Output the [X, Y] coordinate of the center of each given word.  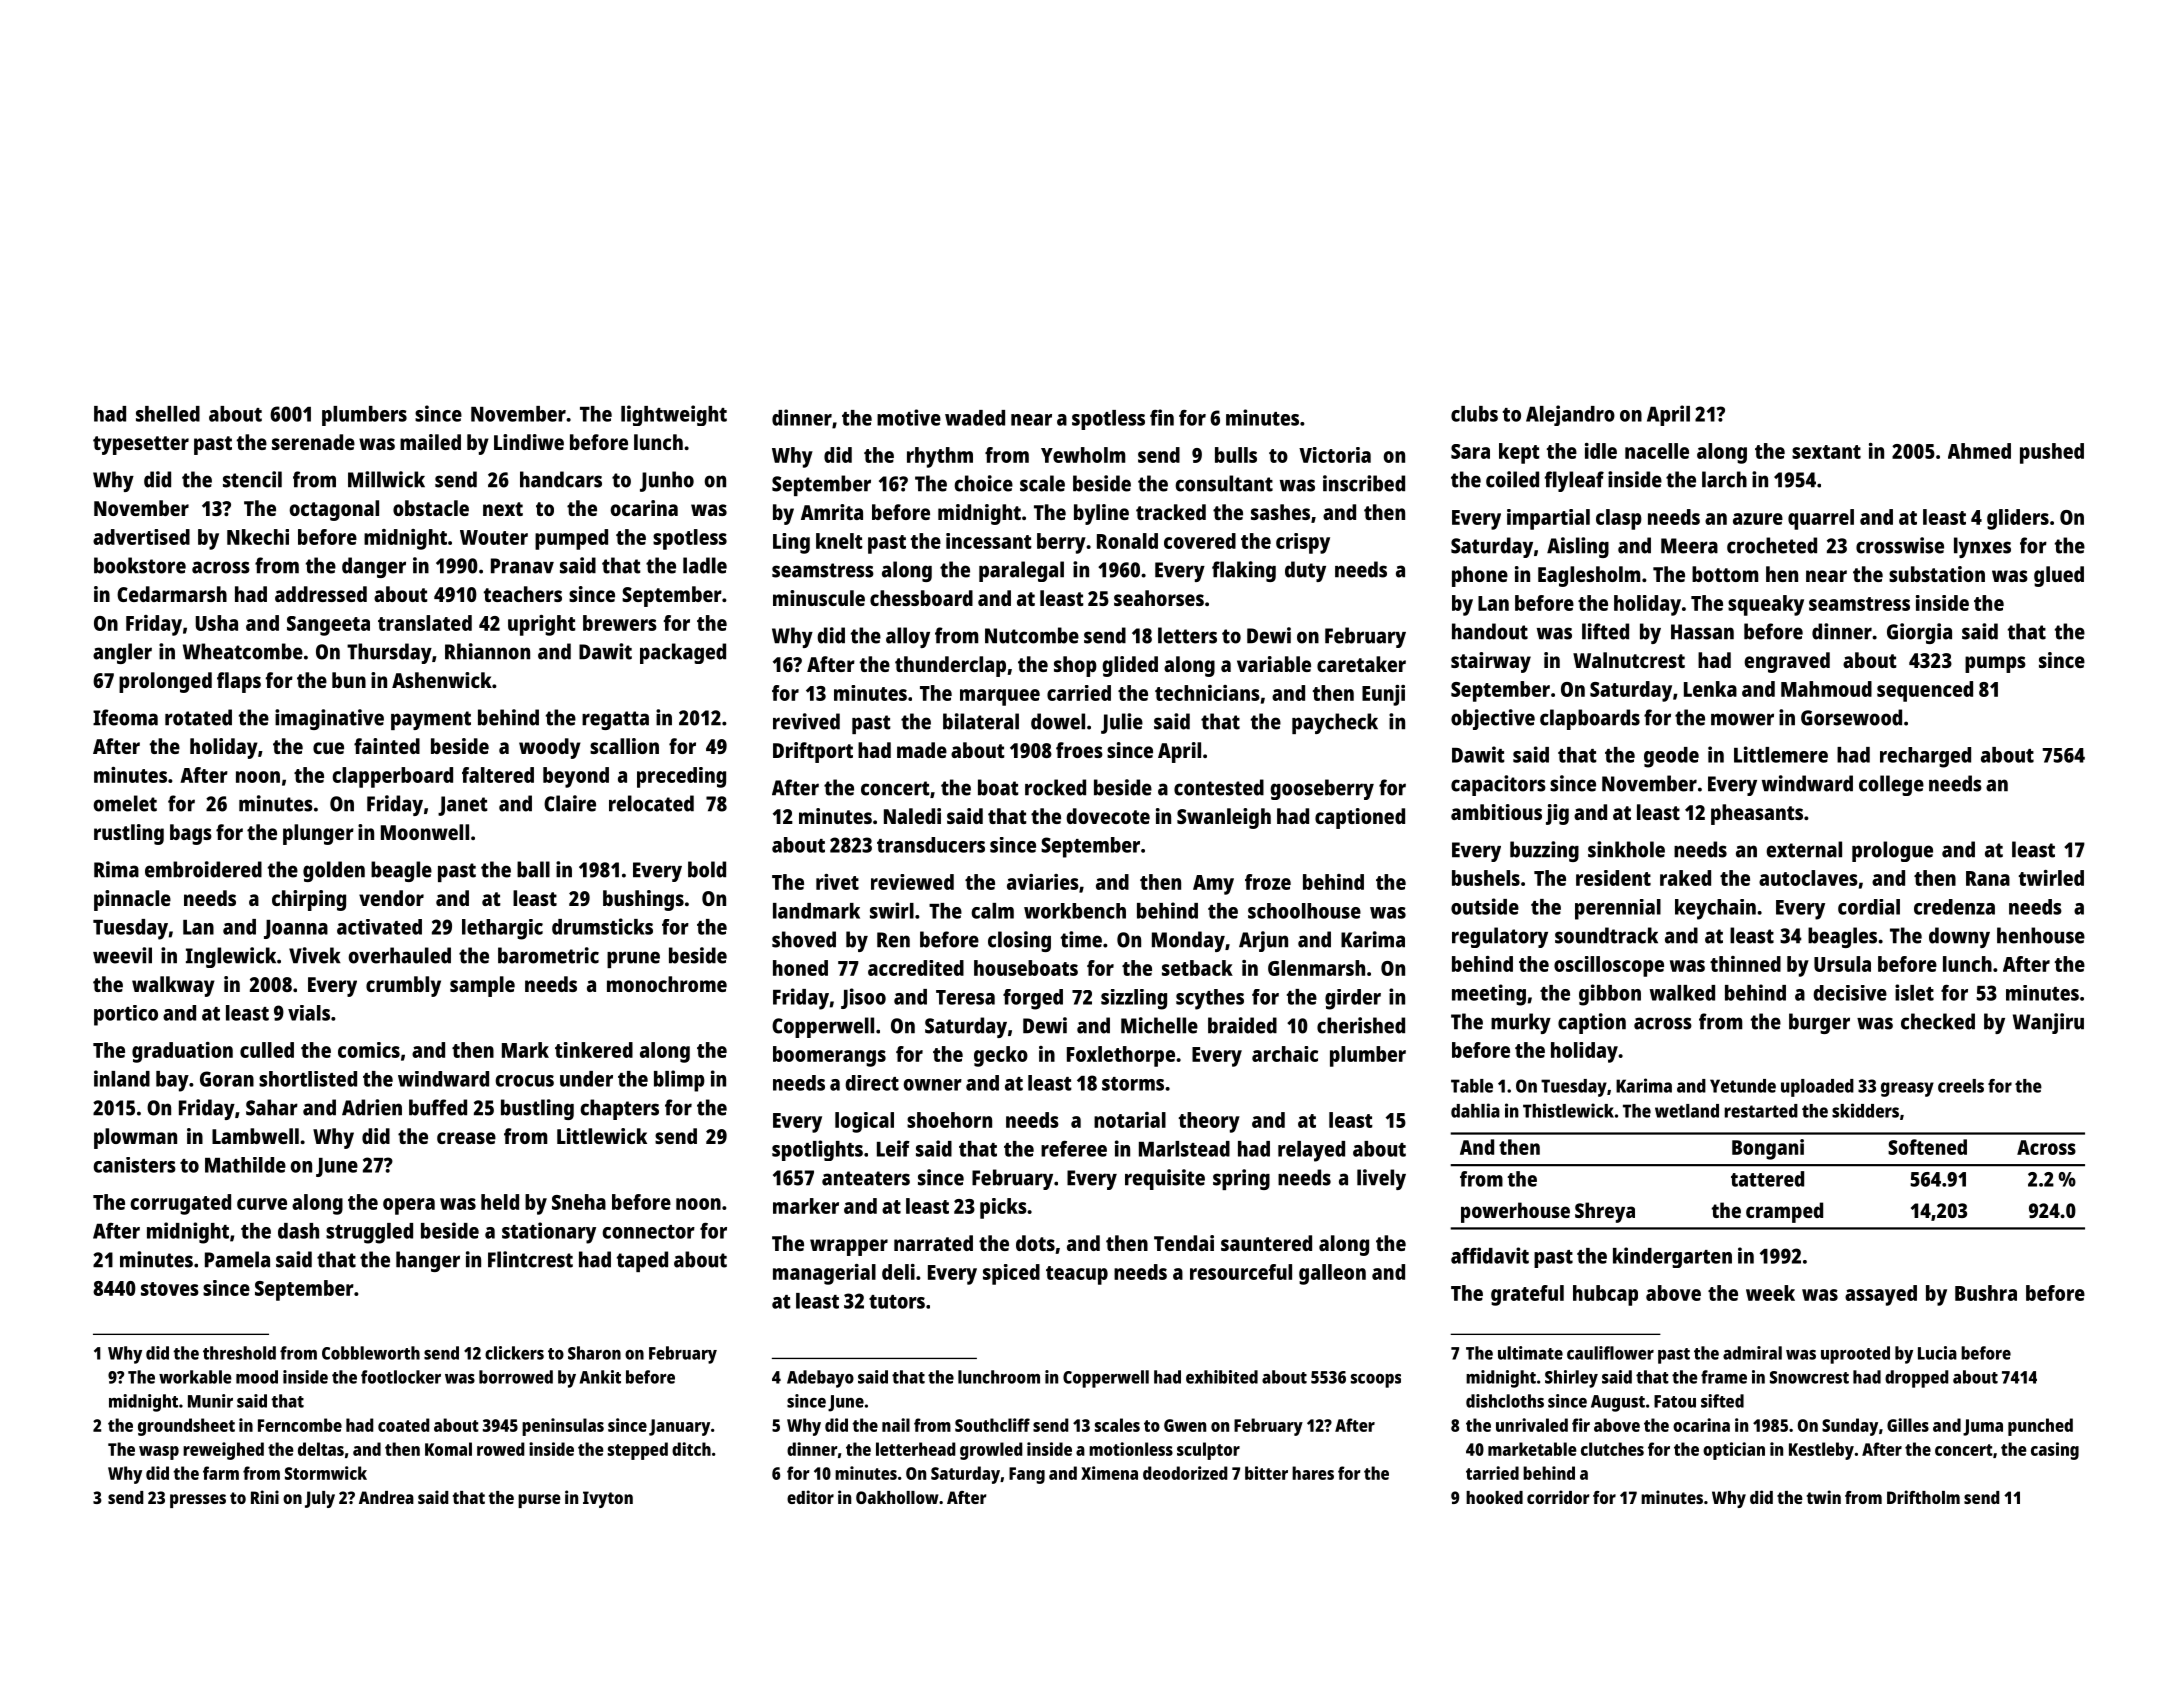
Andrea [386, 1497]
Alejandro [1570, 415]
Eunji [1383, 695]
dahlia [1475, 1110]
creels [1961, 1086]
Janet [463, 806]
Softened [1927, 1147]
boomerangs [829, 1056]
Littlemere [1781, 754]
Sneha [579, 1202]
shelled [168, 414]
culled [267, 1050]
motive [909, 417]
